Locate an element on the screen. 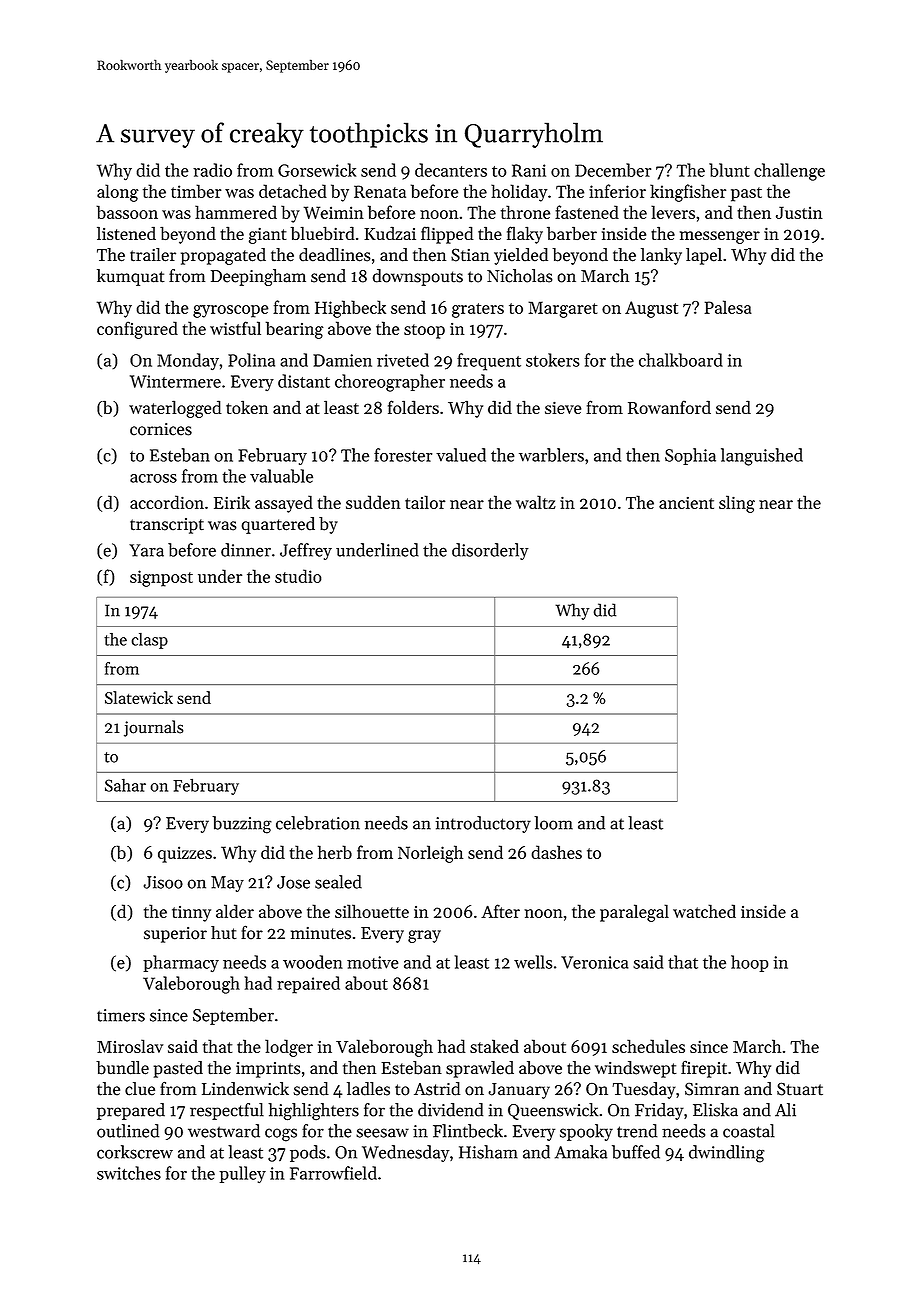 The height and width of the screenshot is (1314, 924). Palesa is located at coordinates (728, 307).
